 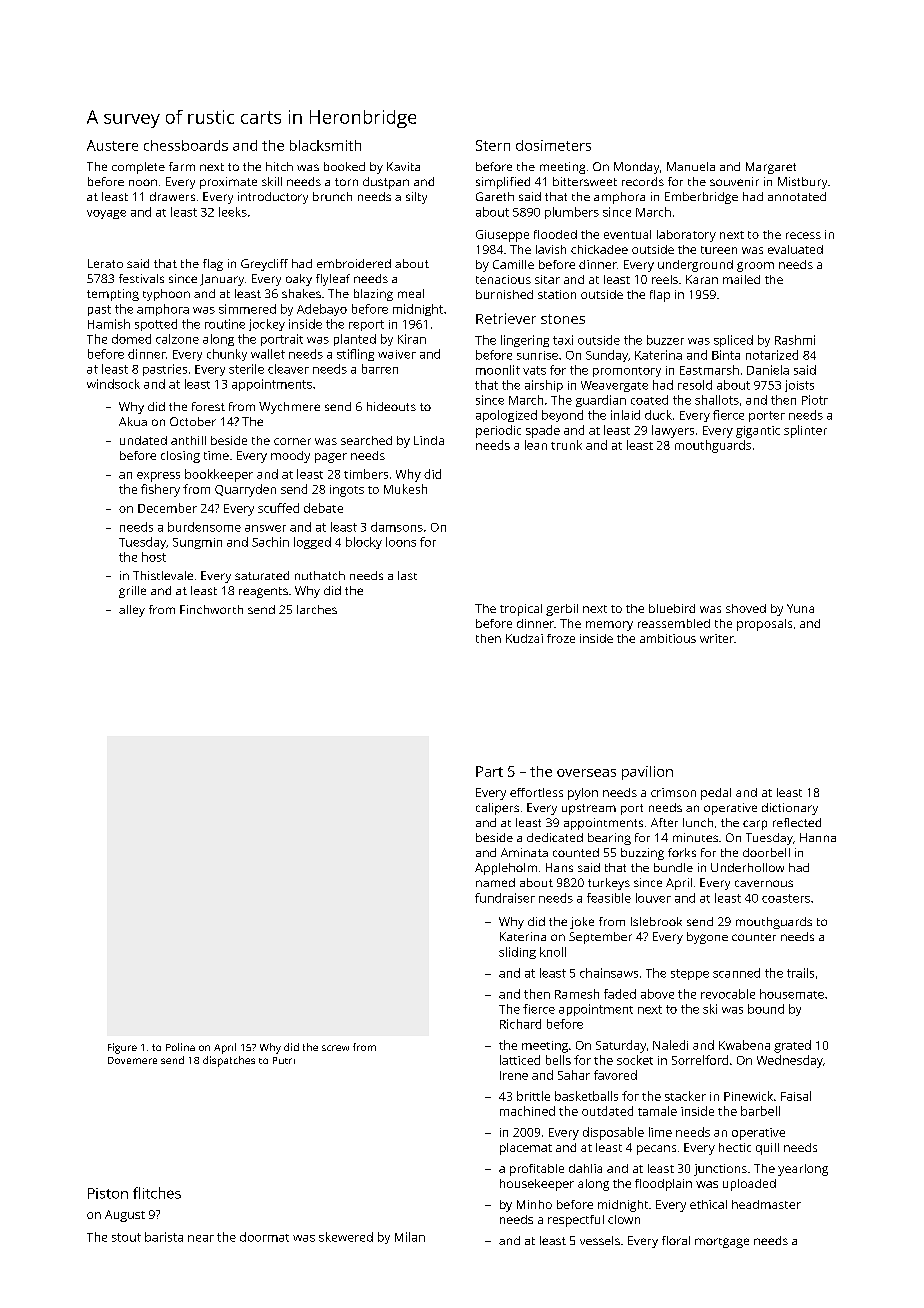 What do you see at coordinates (157, 1193) in the screenshot?
I see `flitches` at bounding box center [157, 1193].
